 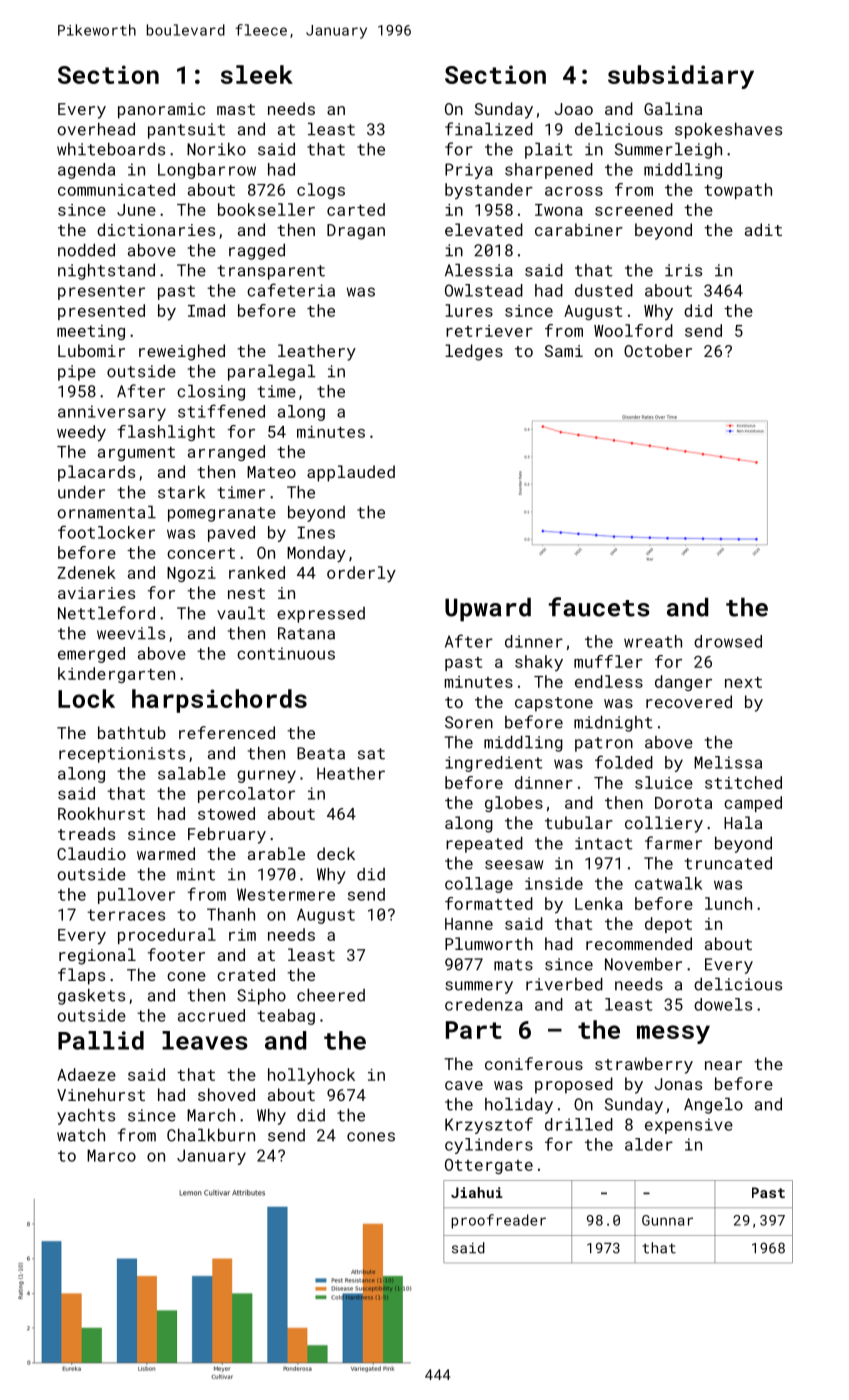 What do you see at coordinates (668, 151) in the screenshot?
I see `Summerleigh` at bounding box center [668, 151].
